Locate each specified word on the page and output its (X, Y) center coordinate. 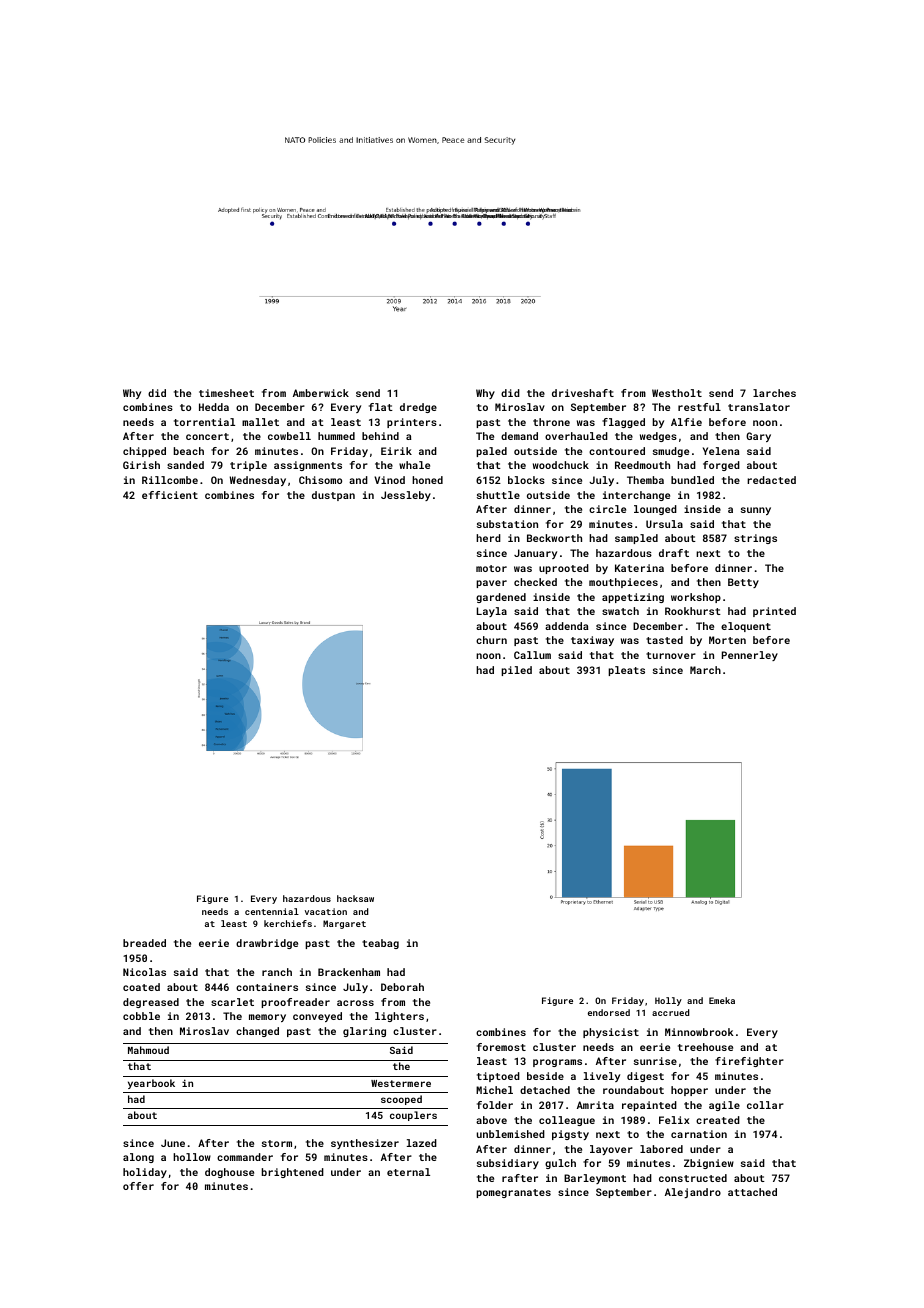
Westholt (677, 393)
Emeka (722, 1000)
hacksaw (355, 898)
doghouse (229, 1173)
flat (381, 407)
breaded (144, 943)
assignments (308, 466)
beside (545, 1076)
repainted (649, 1106)
